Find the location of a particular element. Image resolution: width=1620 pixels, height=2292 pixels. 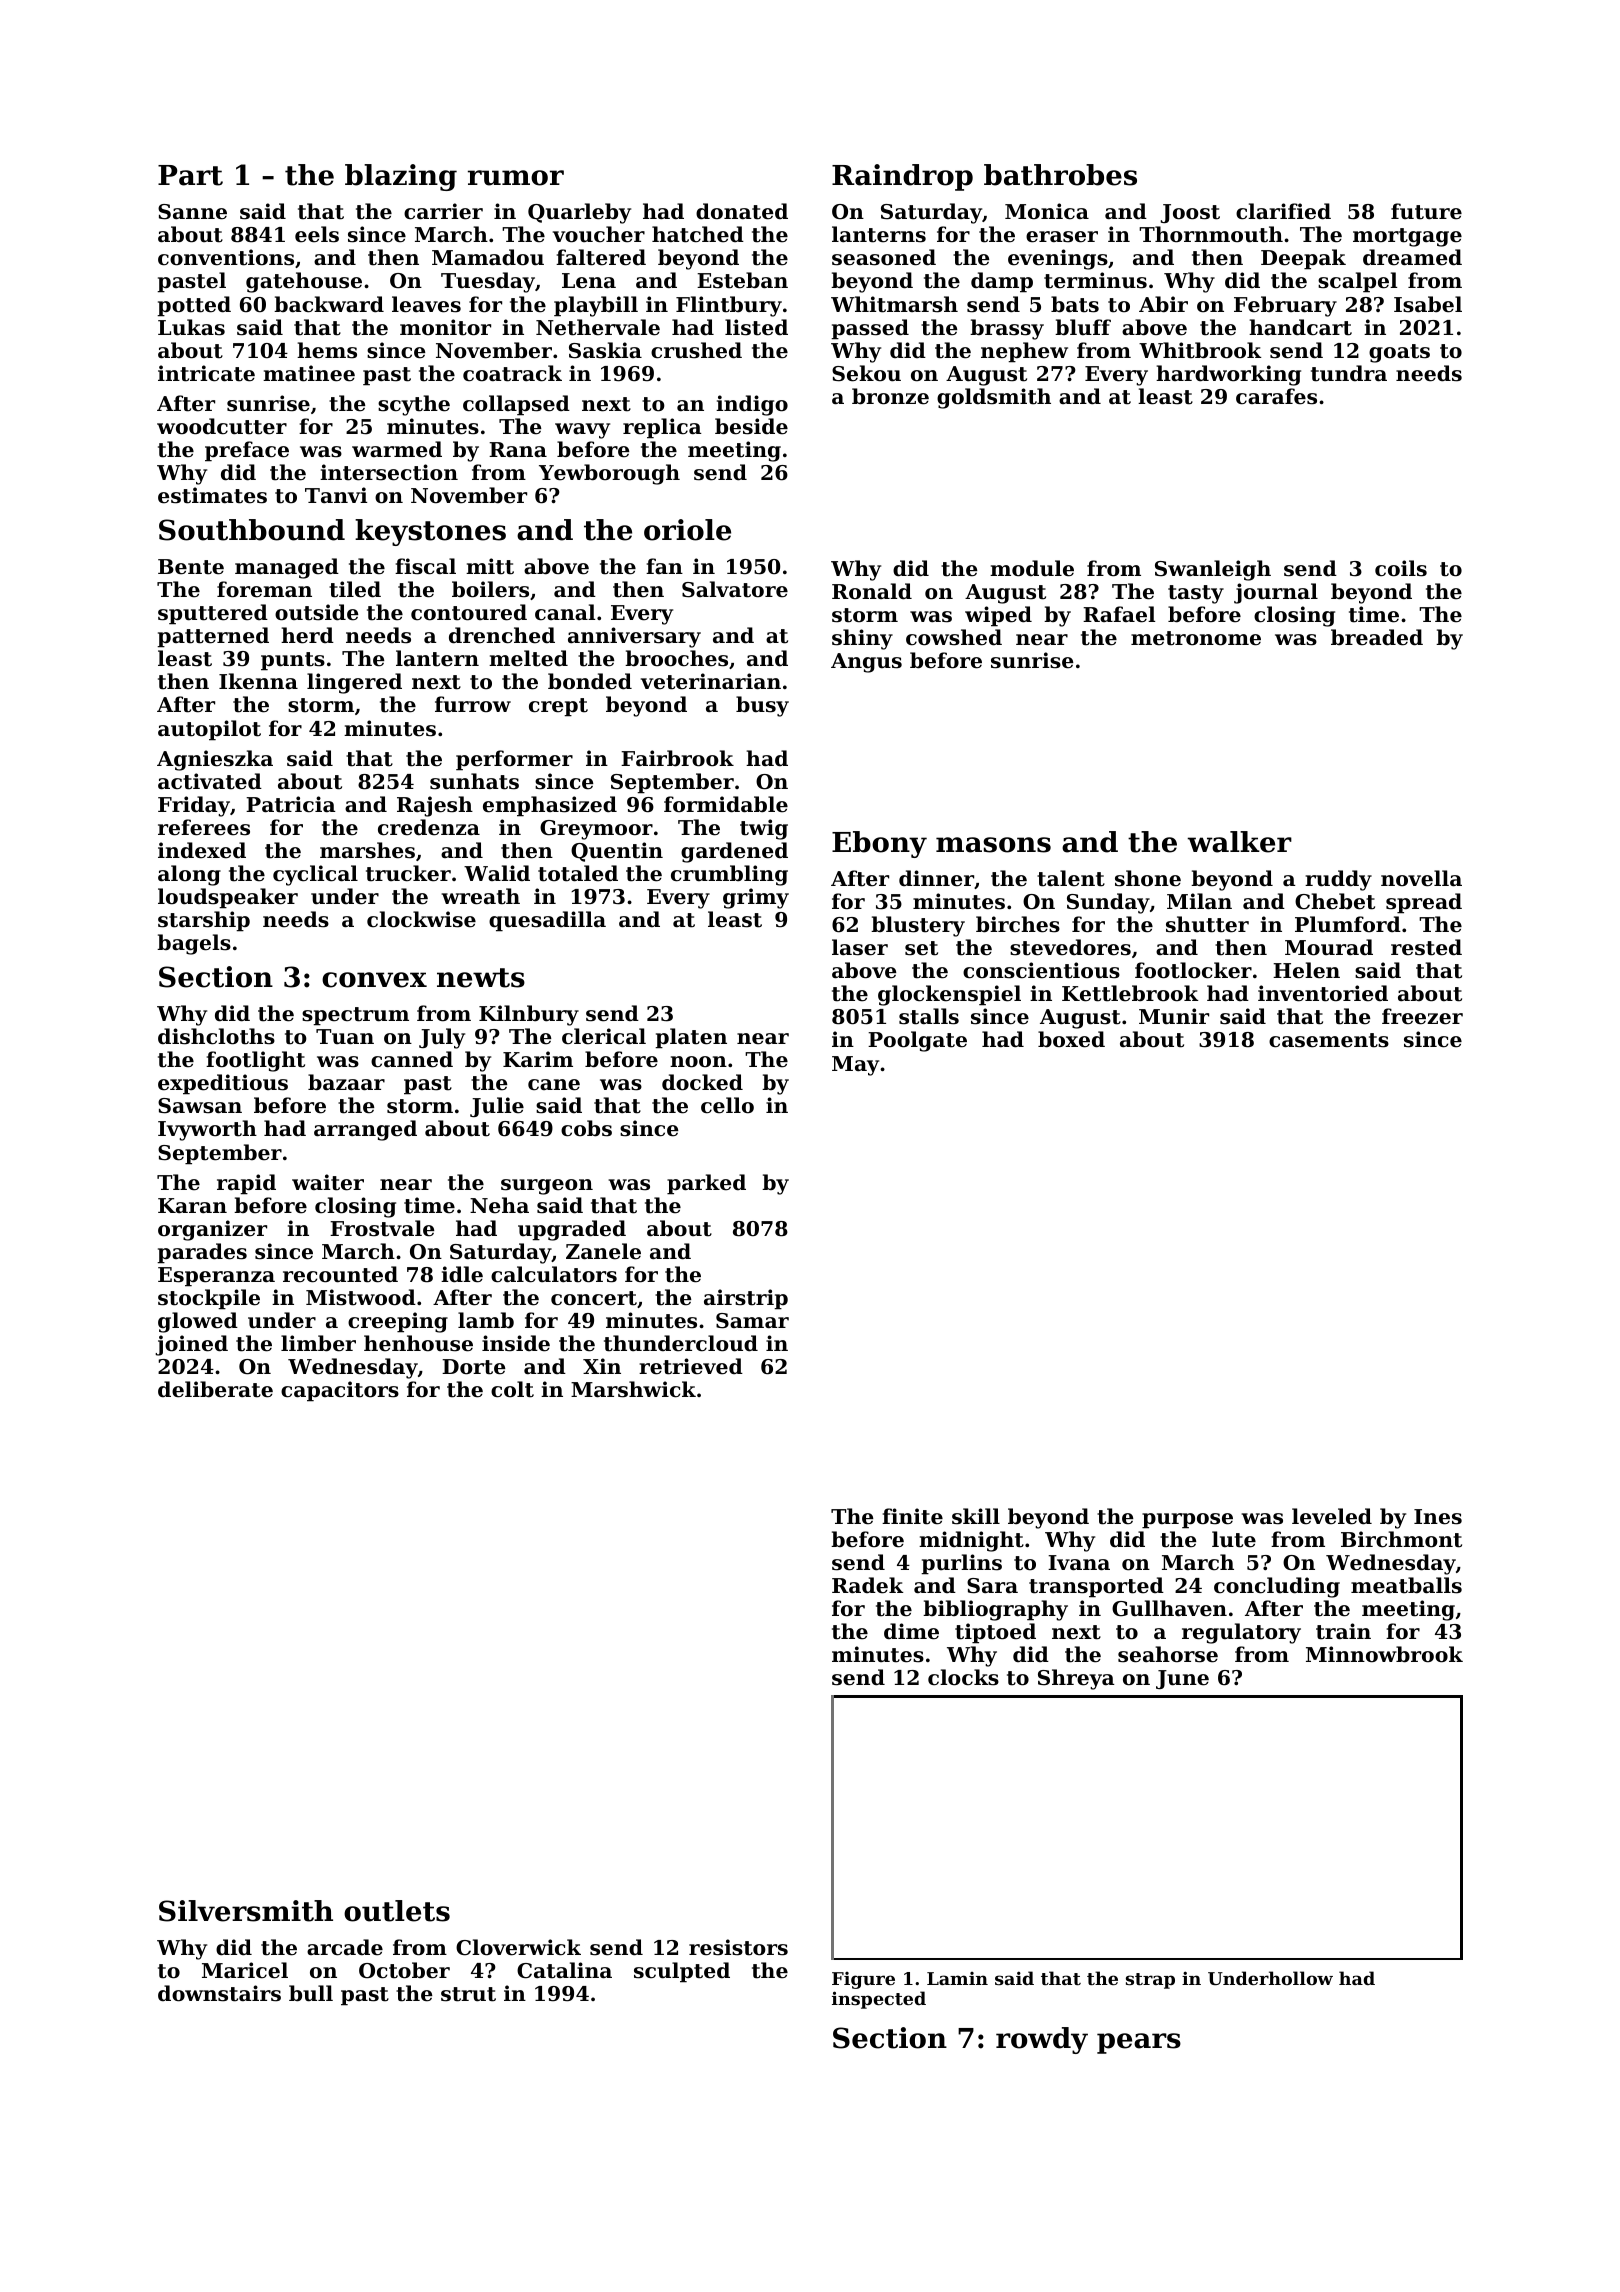

Munir is located at coordinates (1174, 1016).
